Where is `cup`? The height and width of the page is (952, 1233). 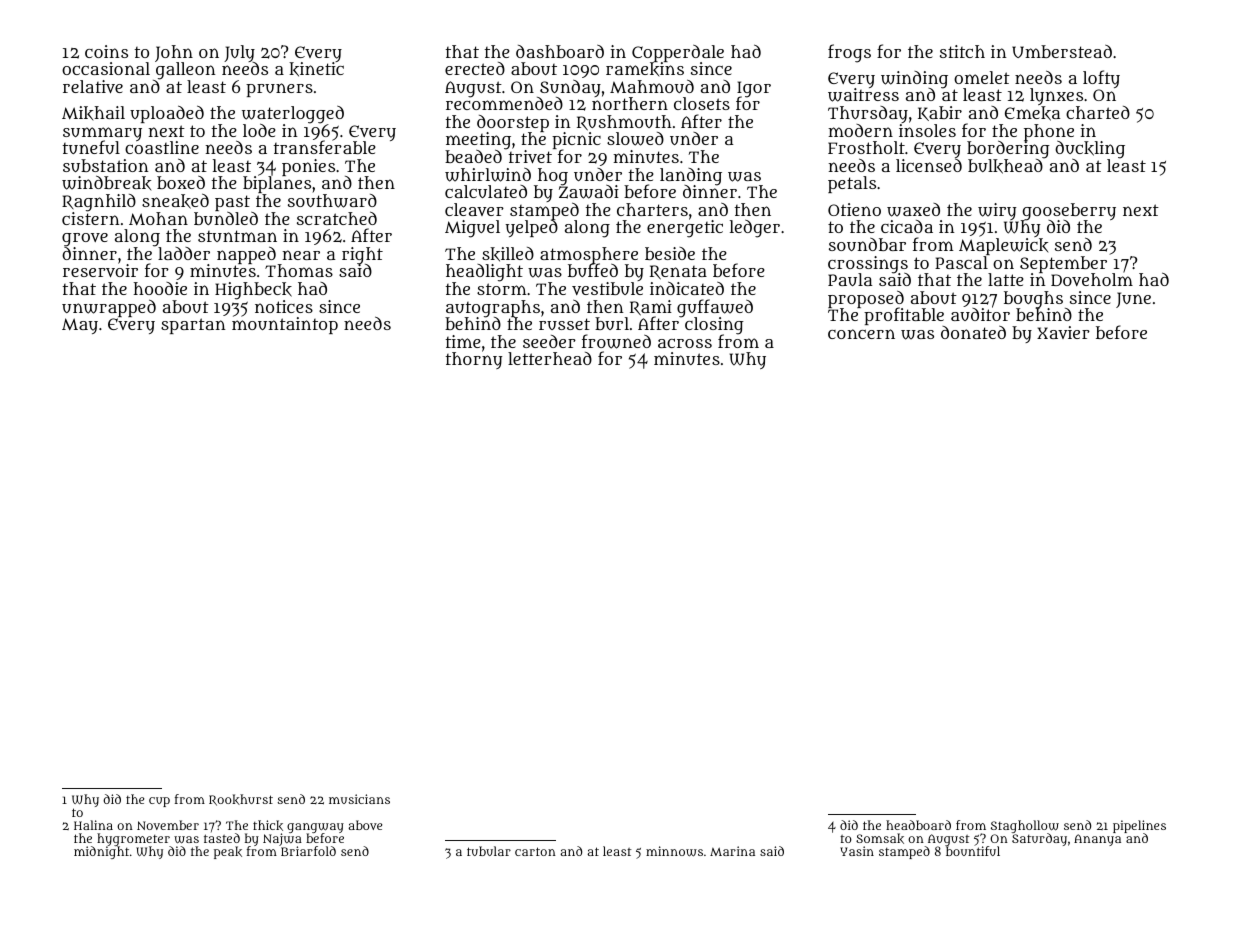
cup is located at coordinates (159, 802).
